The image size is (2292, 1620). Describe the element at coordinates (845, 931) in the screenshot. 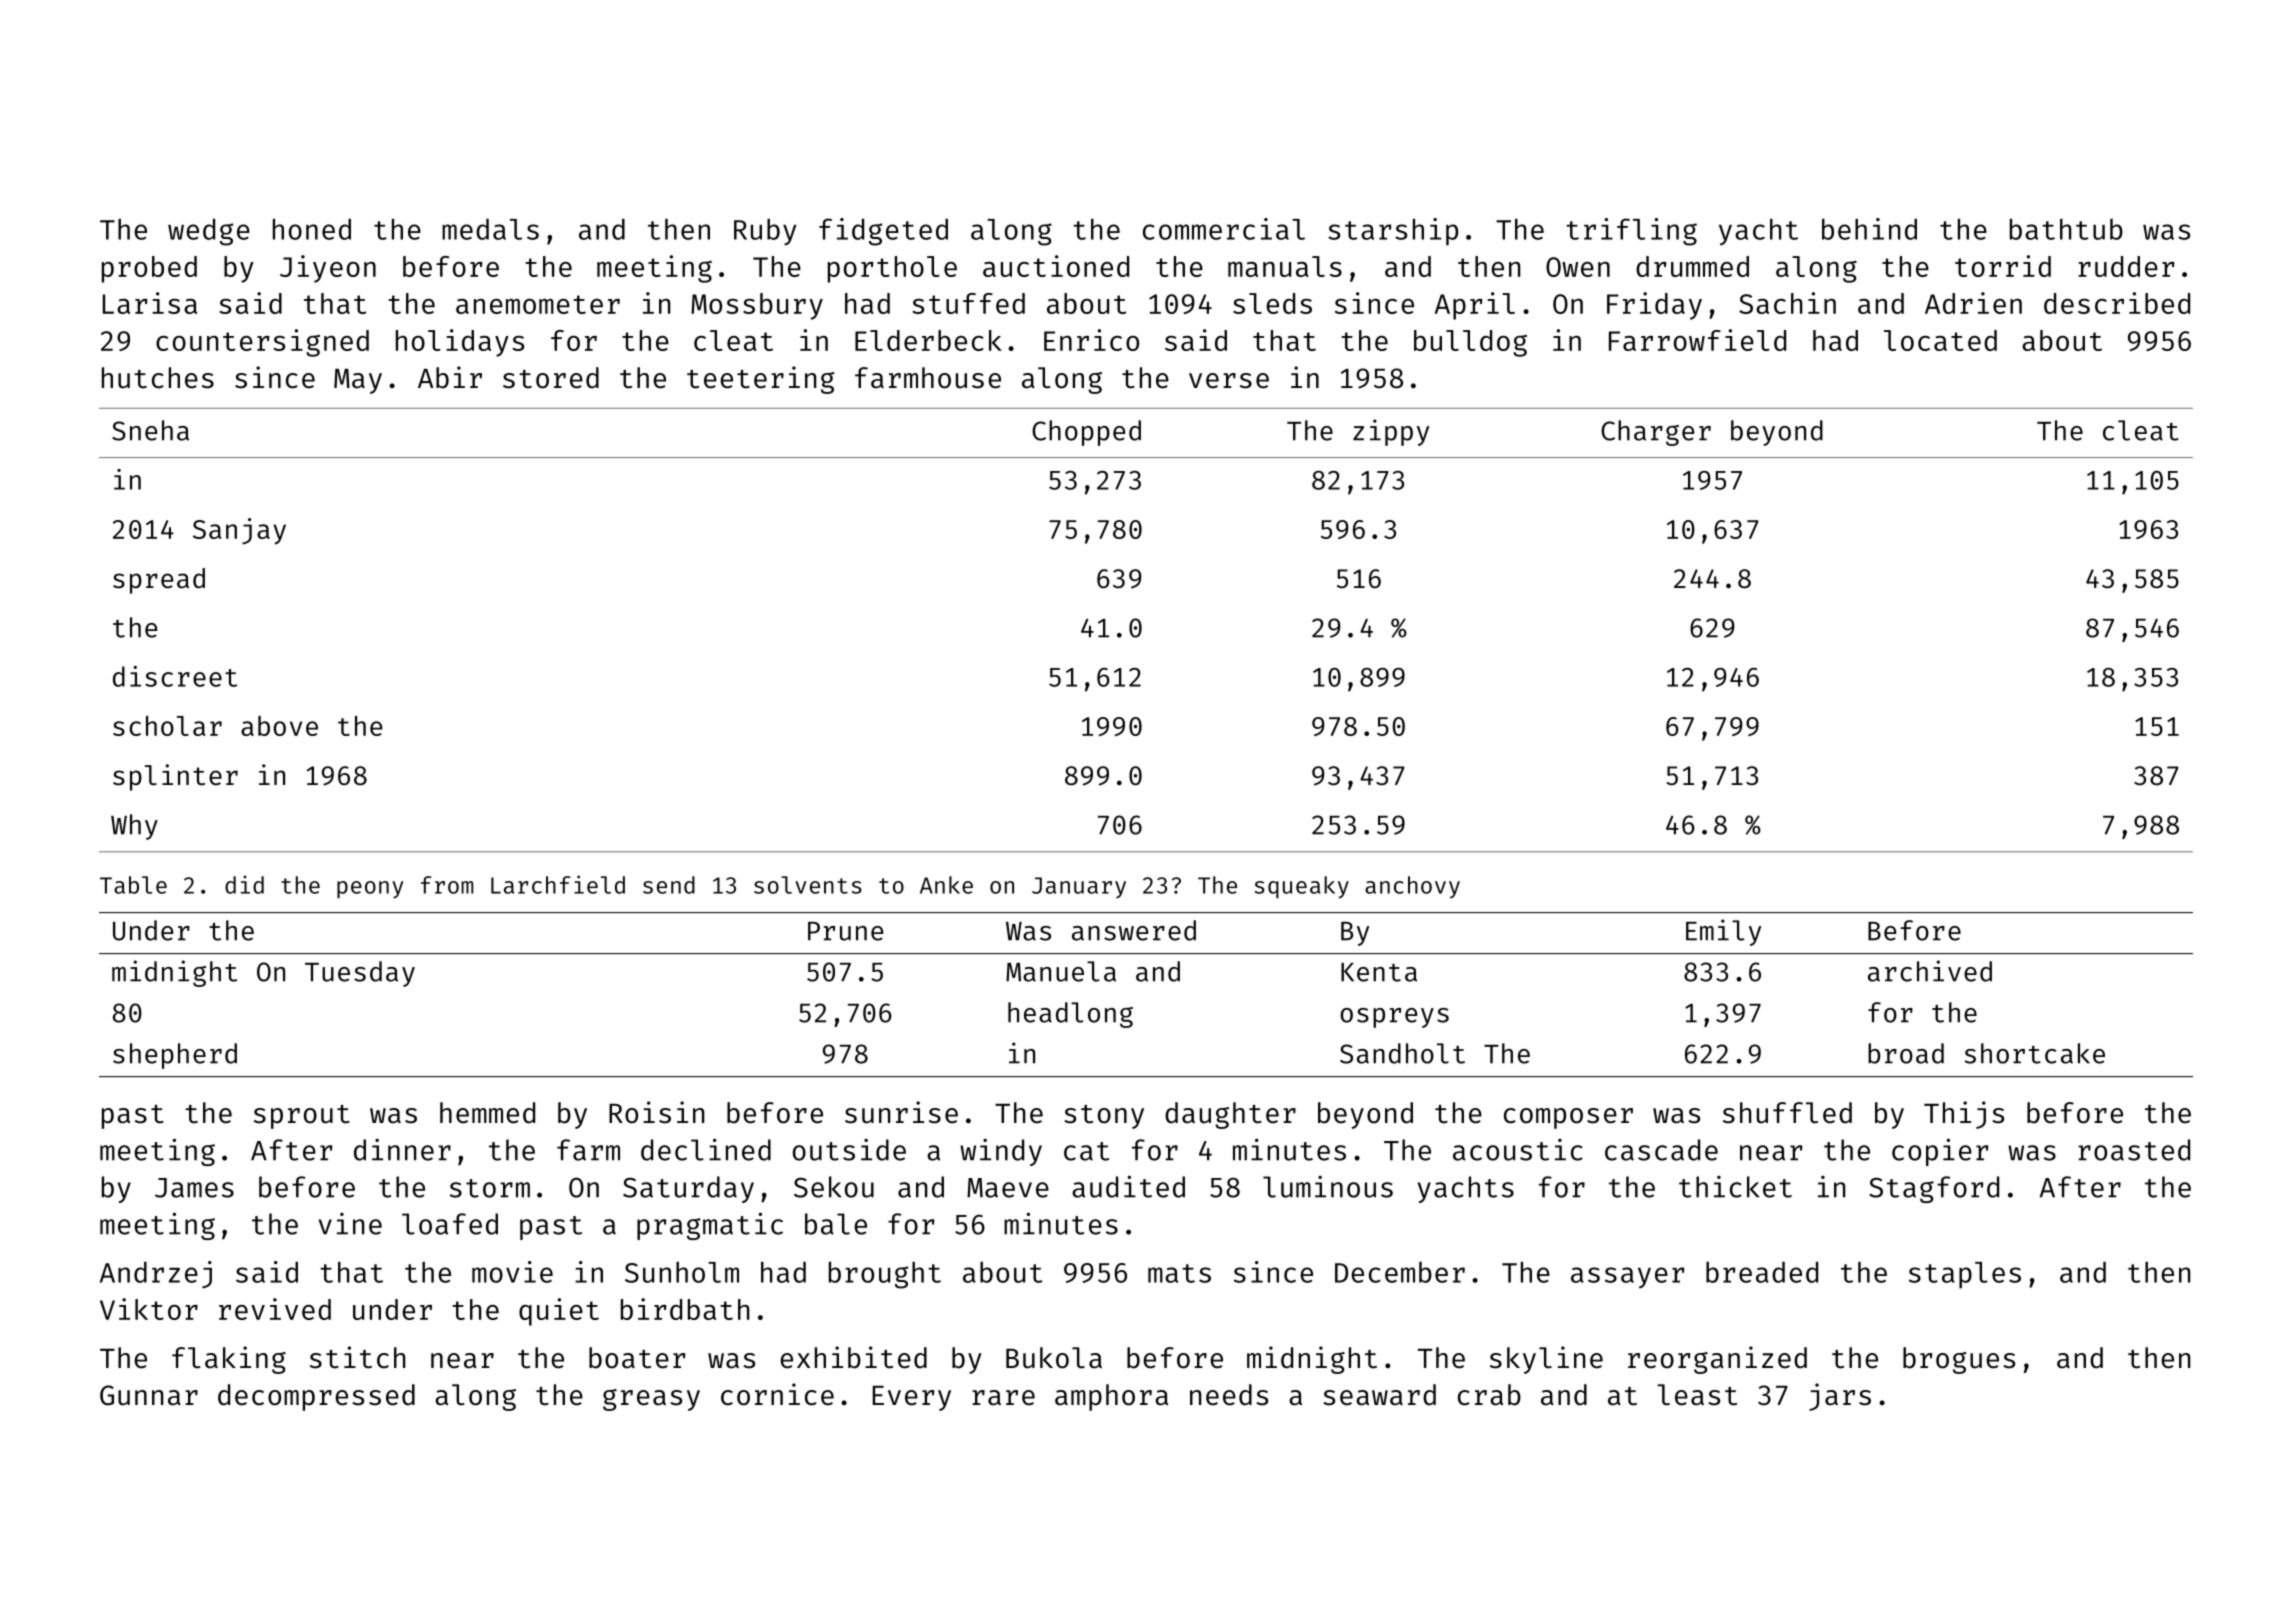

I see `Prune` at that location.
